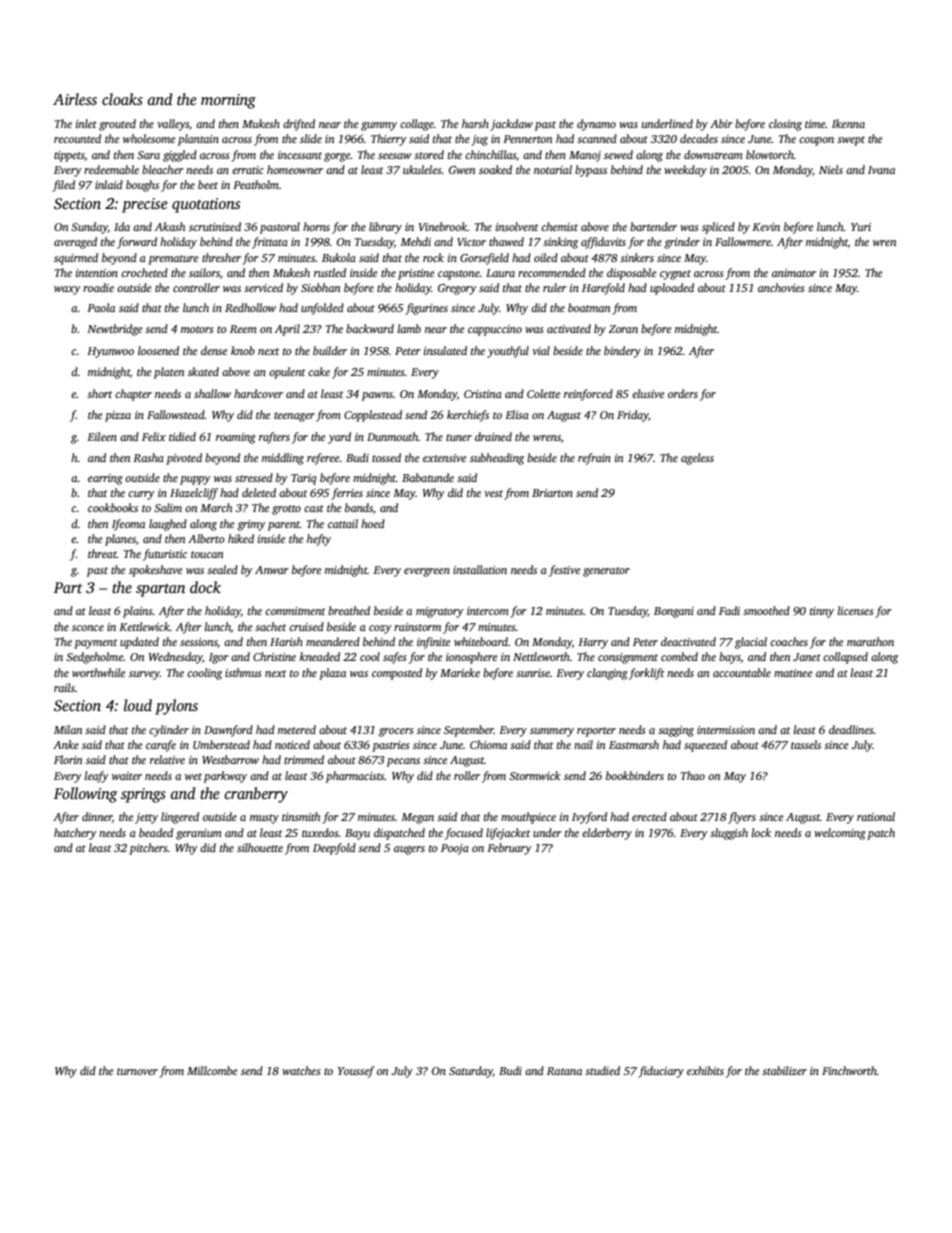 The image size is (952, 1233). I want to click on turnover, so click(137, 1071).
